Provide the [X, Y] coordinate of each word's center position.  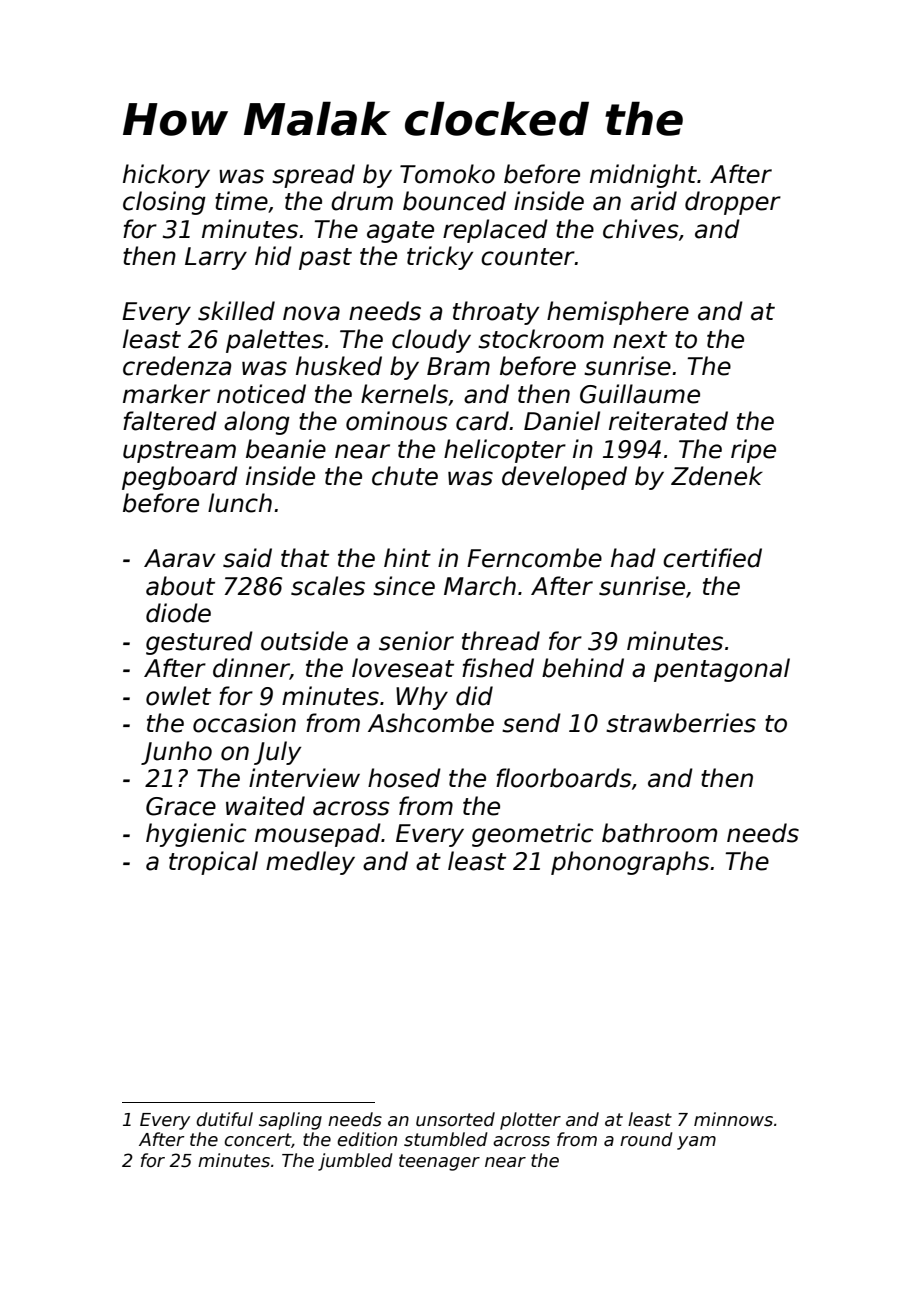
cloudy [431, 341]
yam [696, 1143]
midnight [643, 176]
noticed [261, 394]
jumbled [355, 1162]
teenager [439, 1162]
